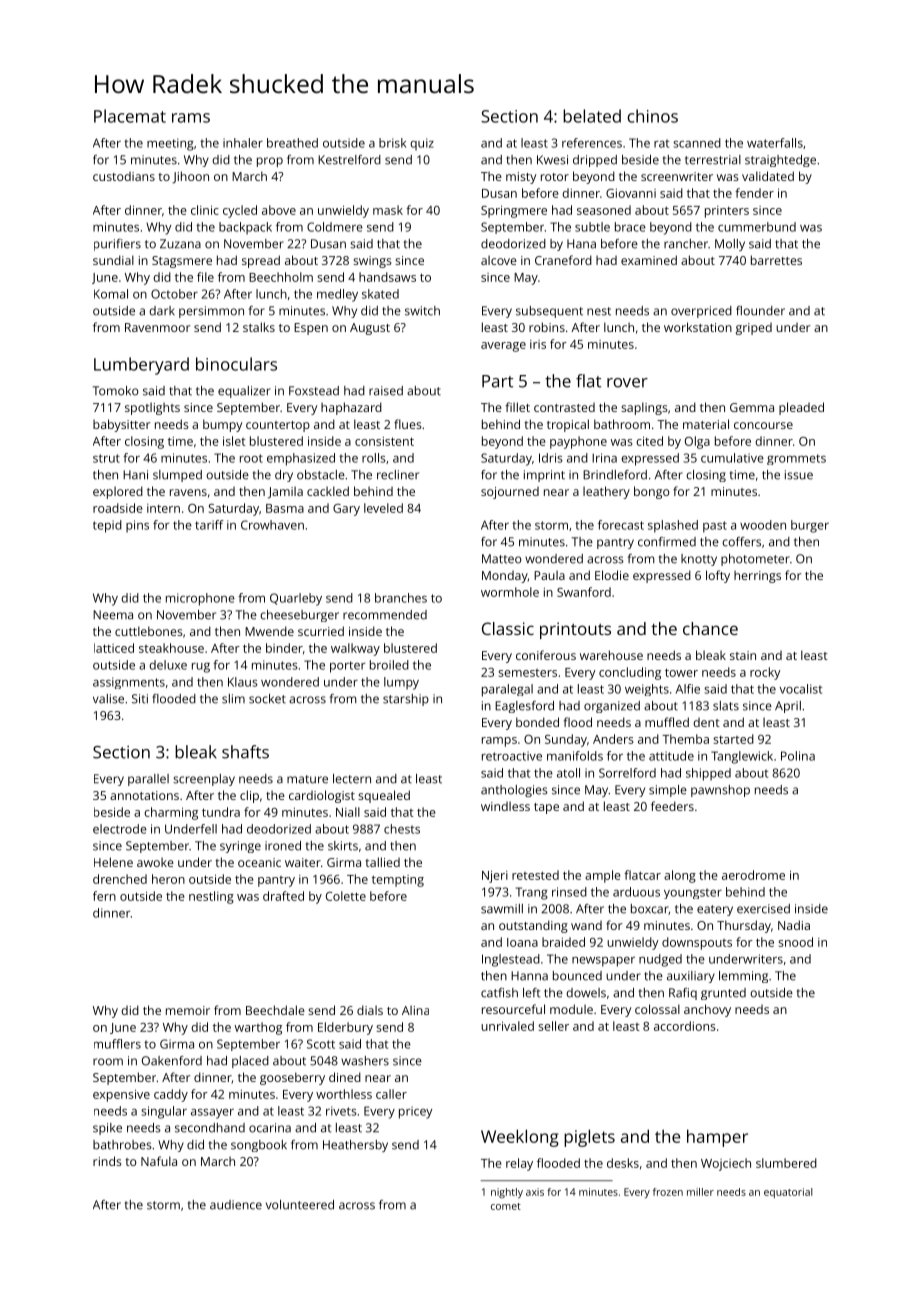 This document has width=924, height=1308. I want to click on socket, so click(267, 699).
